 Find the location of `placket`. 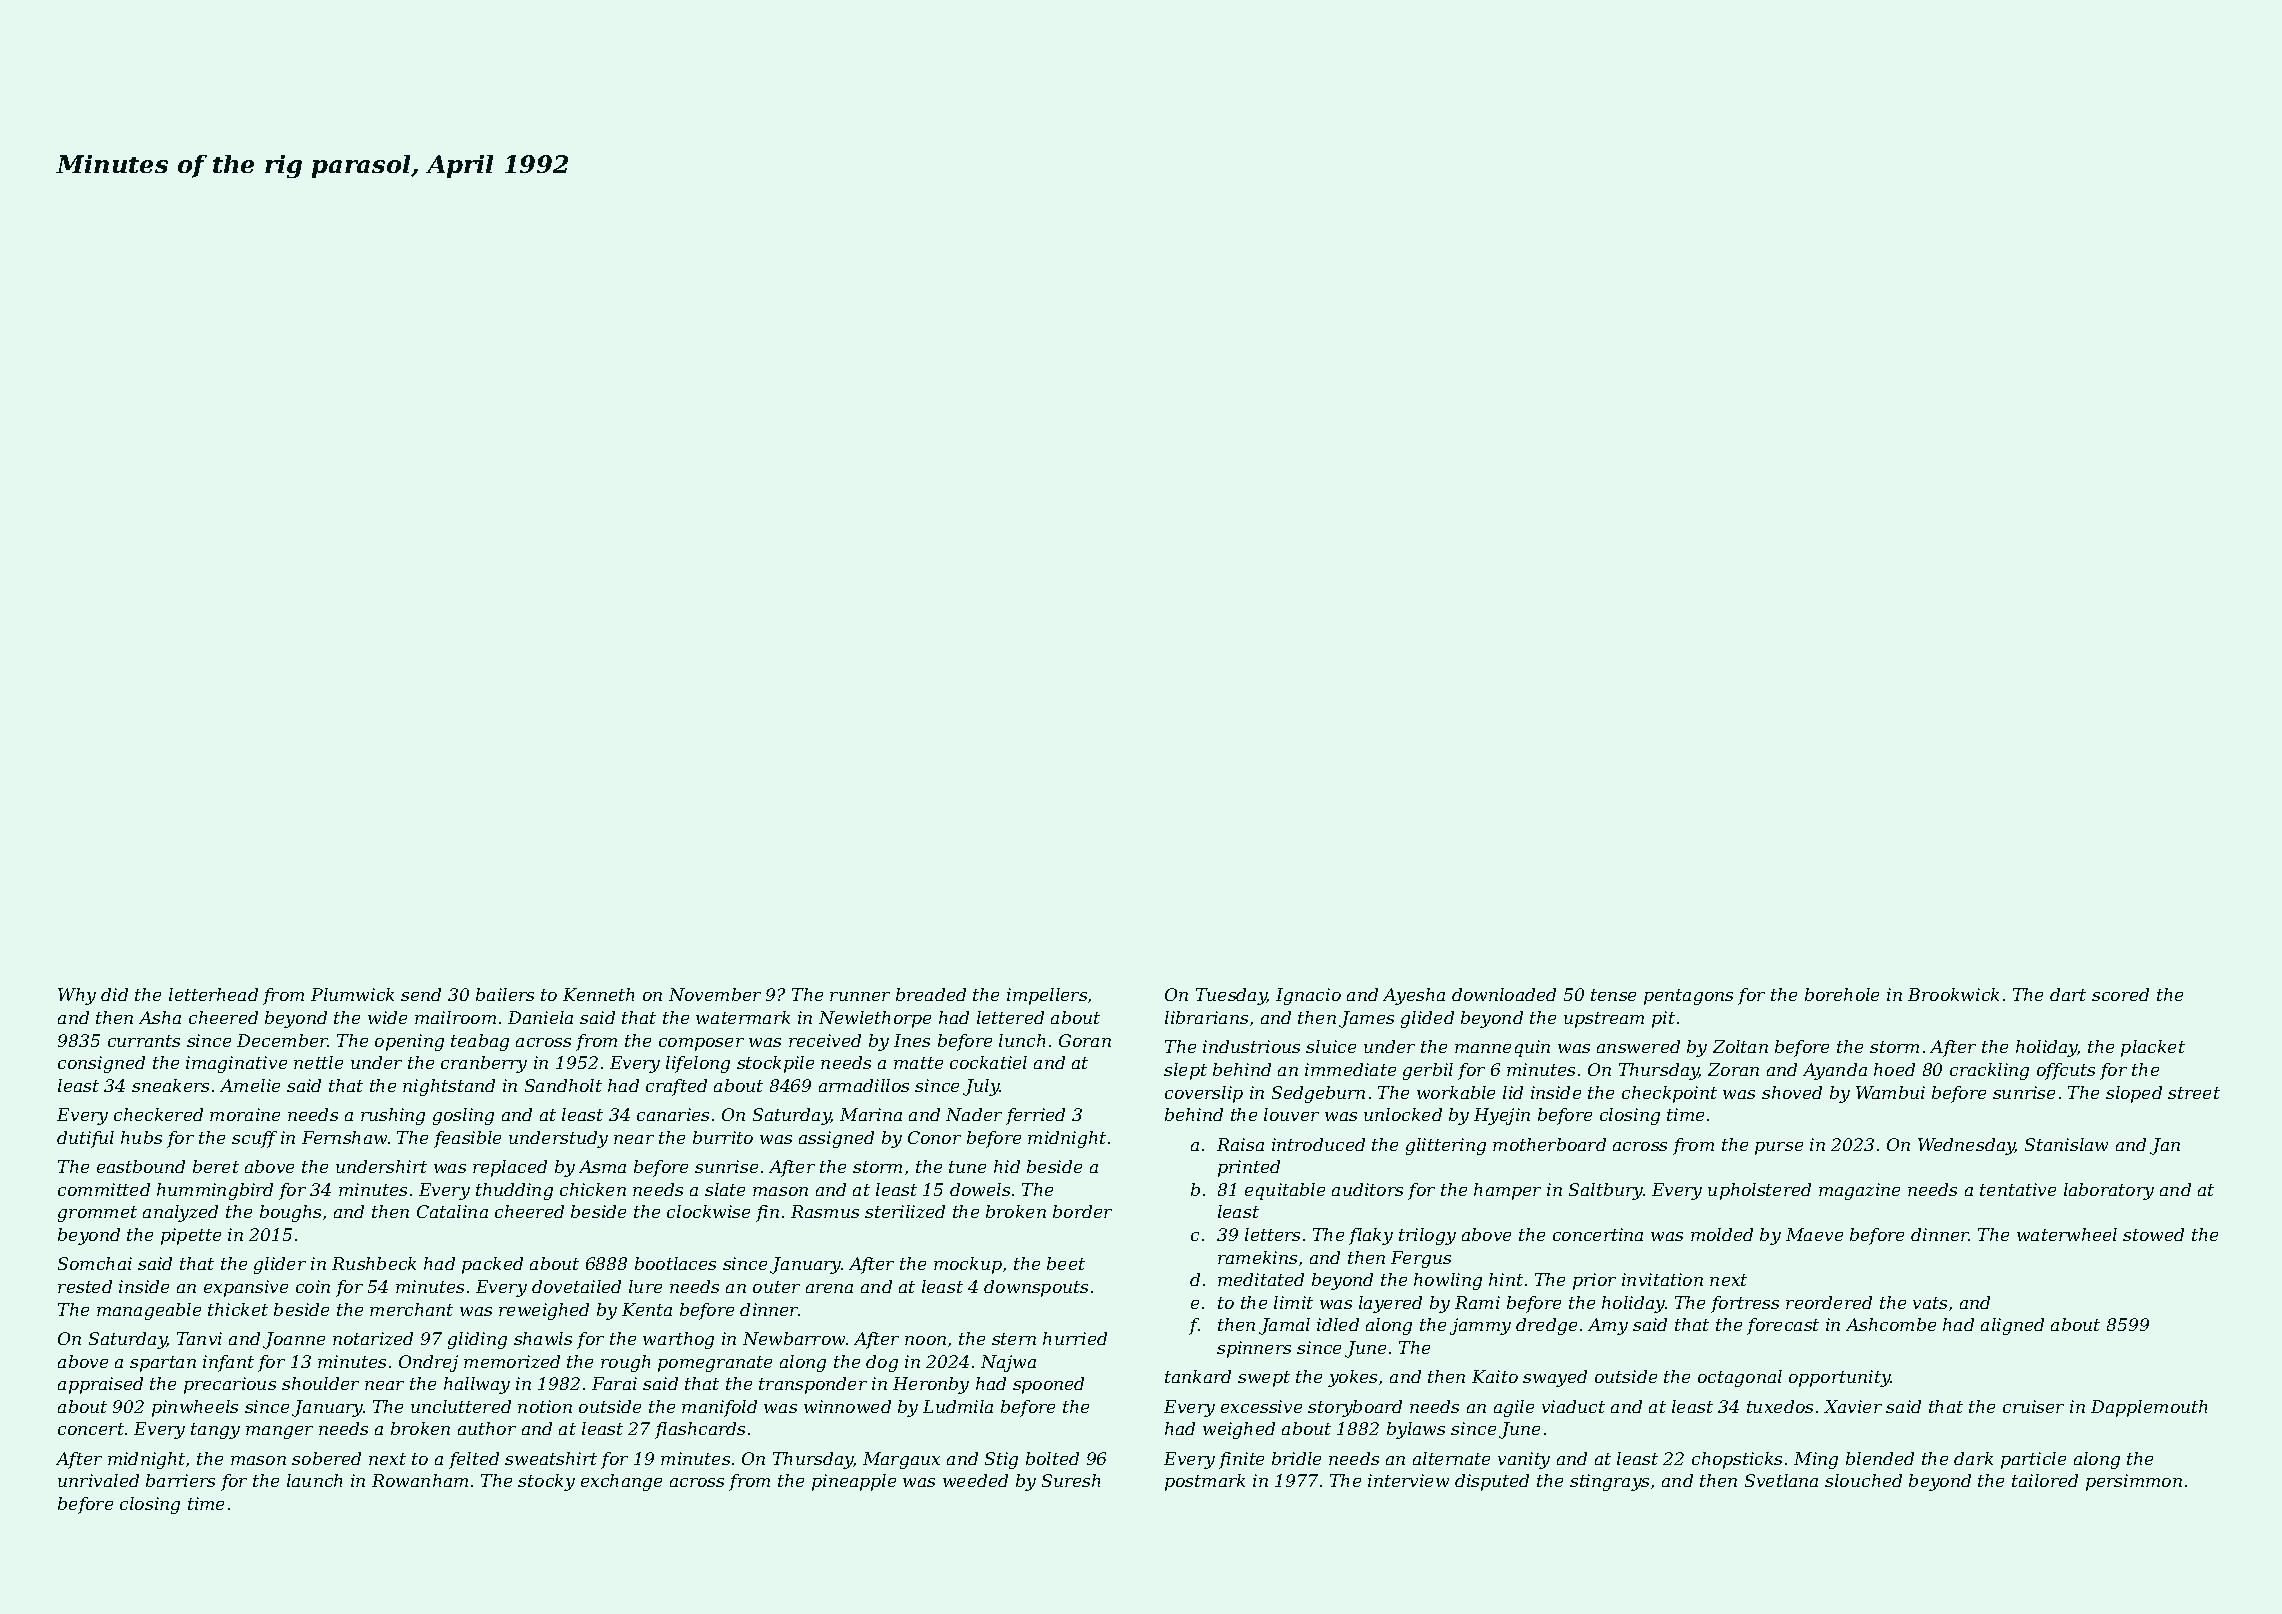

placket is located at coordinates (2153, 1048).
